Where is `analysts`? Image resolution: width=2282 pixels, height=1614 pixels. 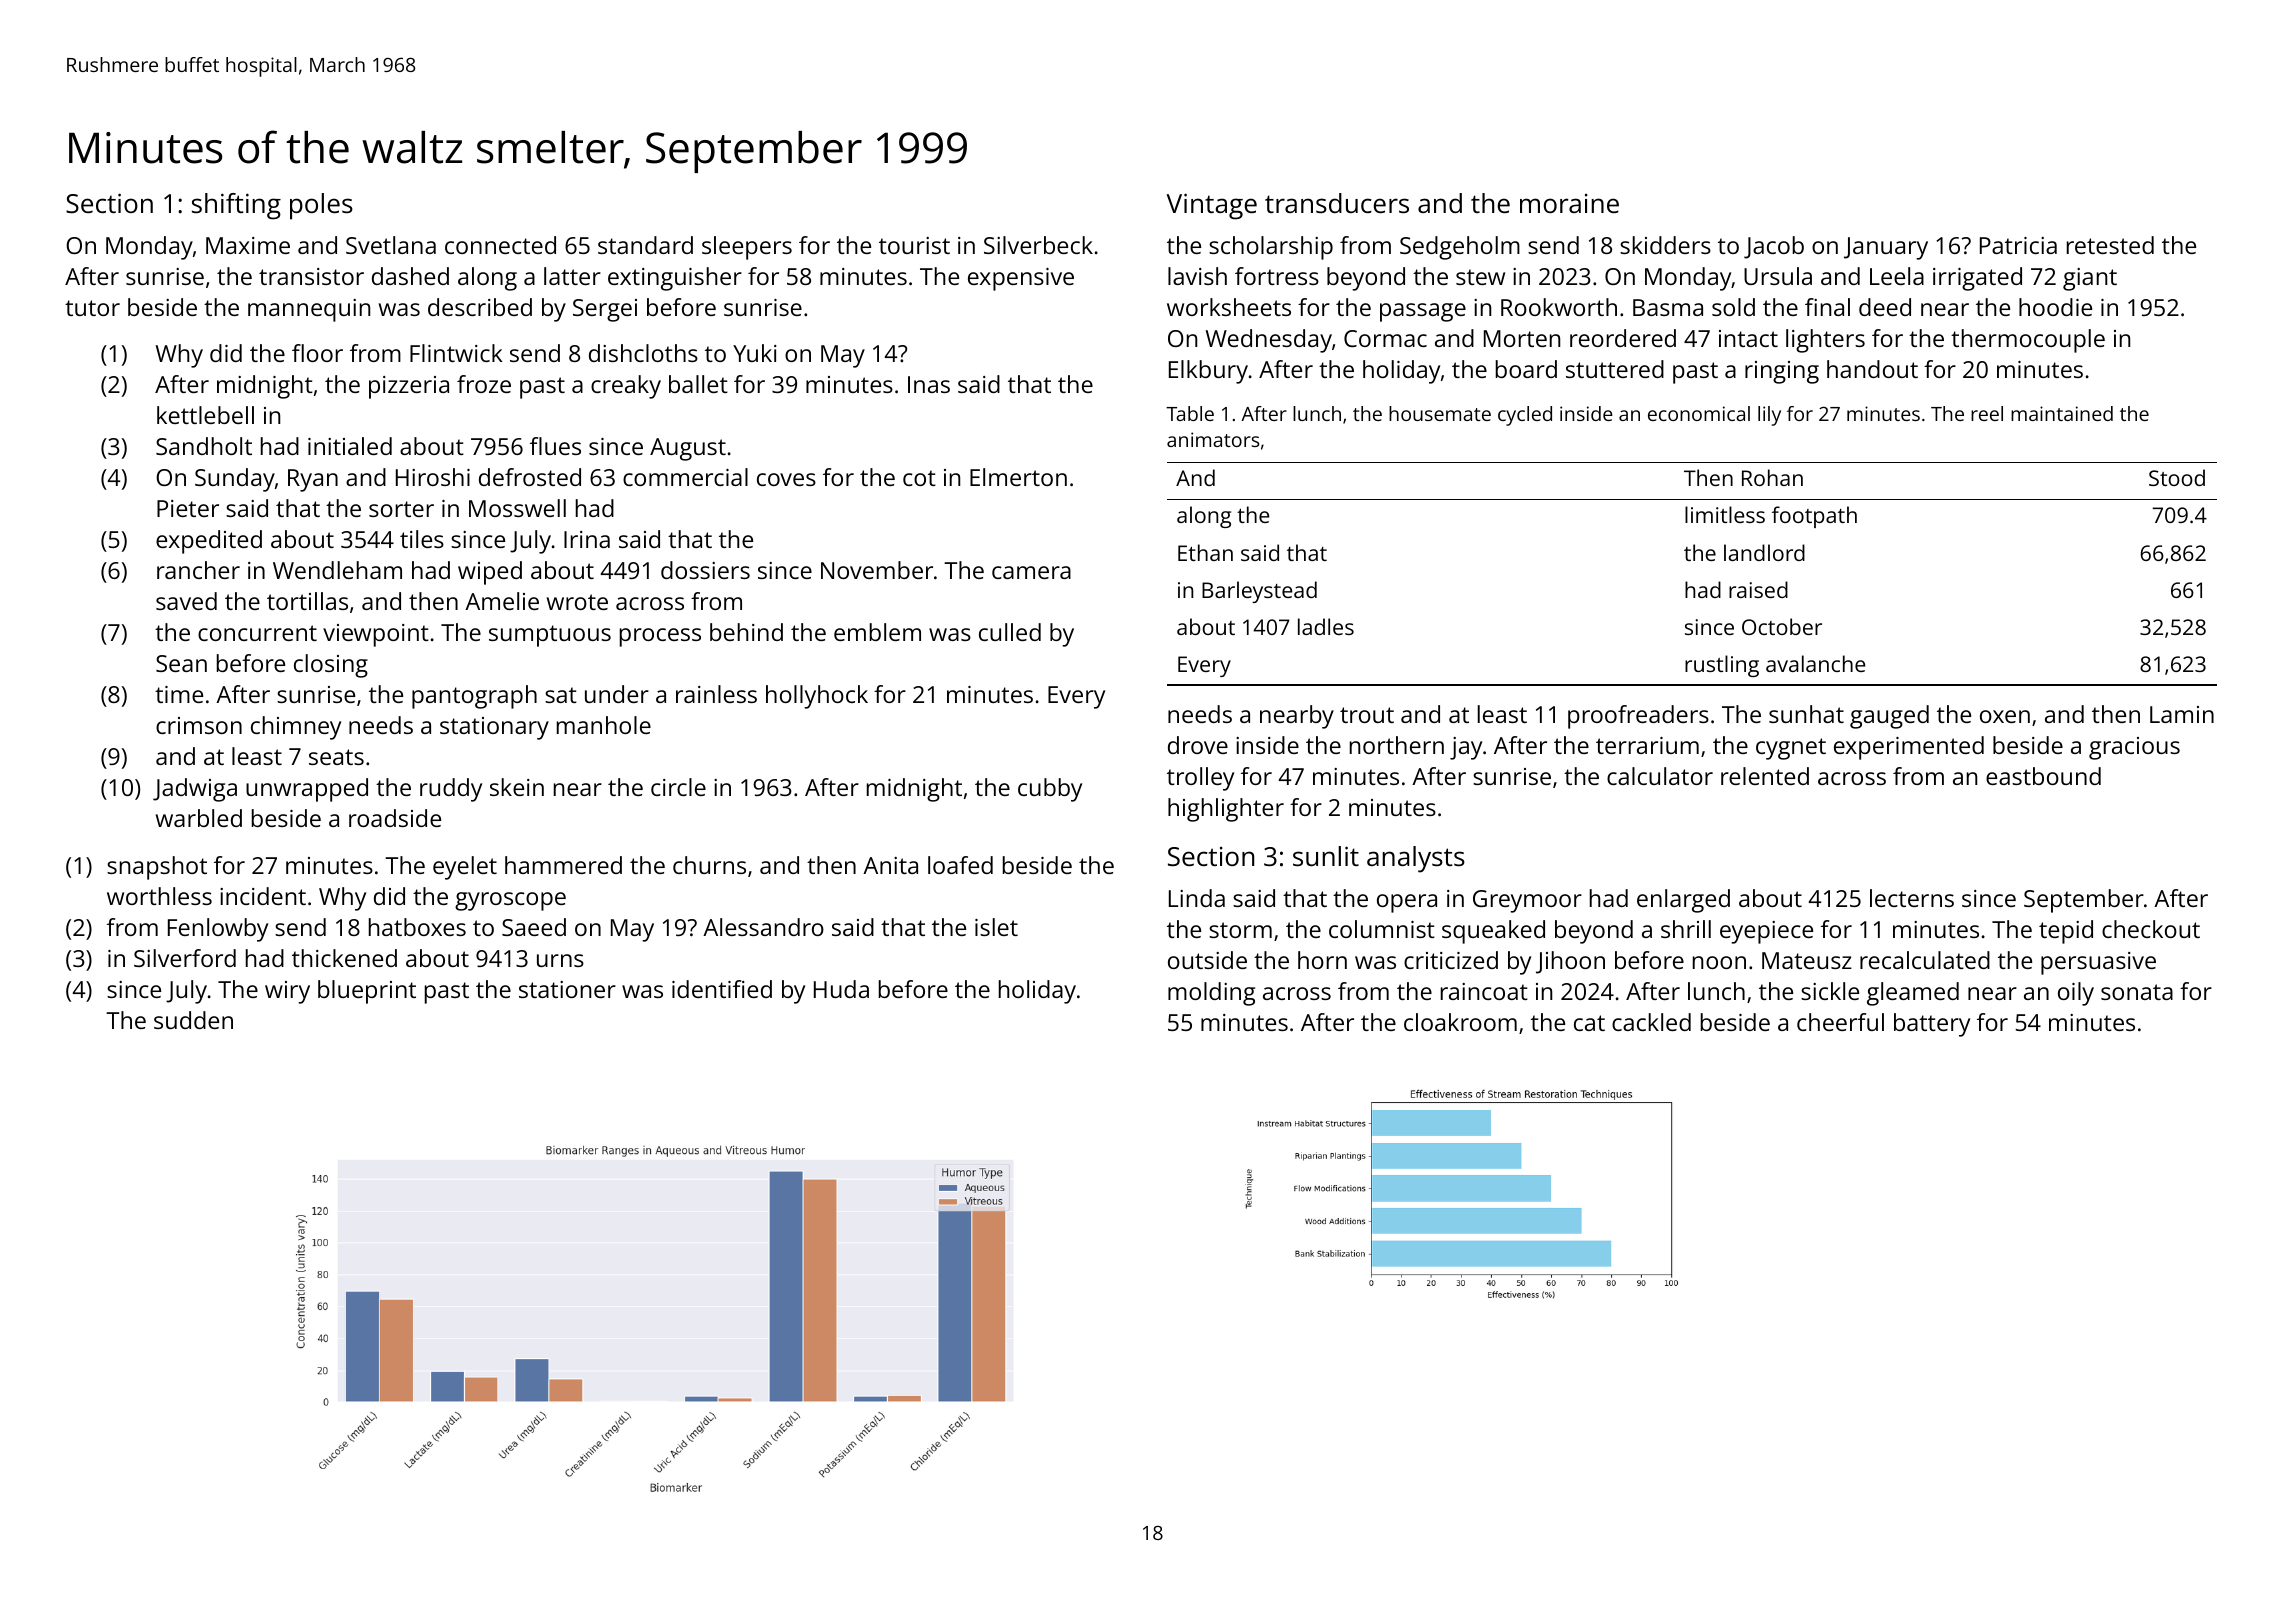
analysts is located at coordinates (1416, 859).
